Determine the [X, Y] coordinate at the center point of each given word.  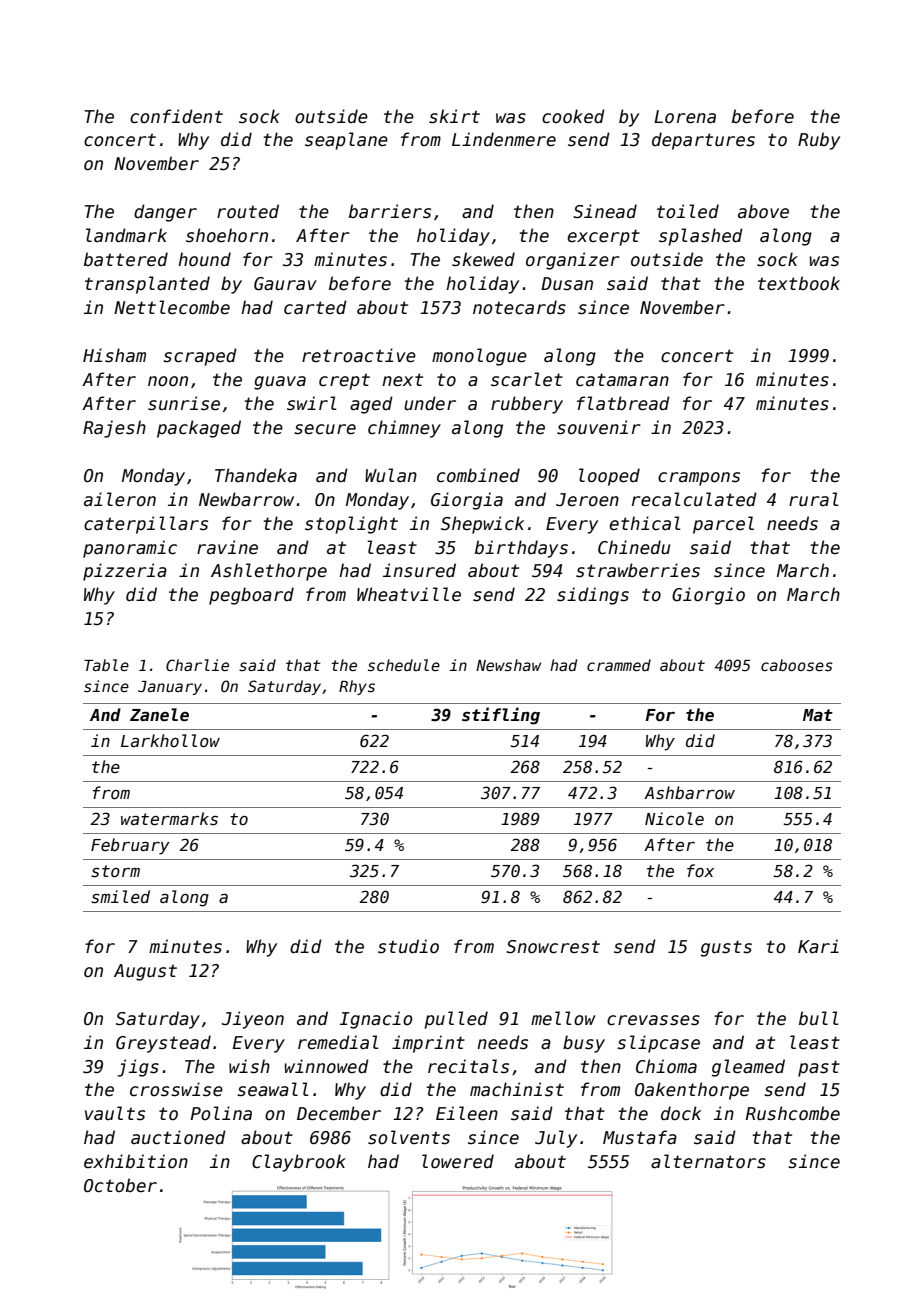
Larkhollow [170, 740]
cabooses [797, 665]
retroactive [359, 355]
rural [814, 499]
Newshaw [508, 665]
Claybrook [299, 1163]
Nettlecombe [172, 307]
